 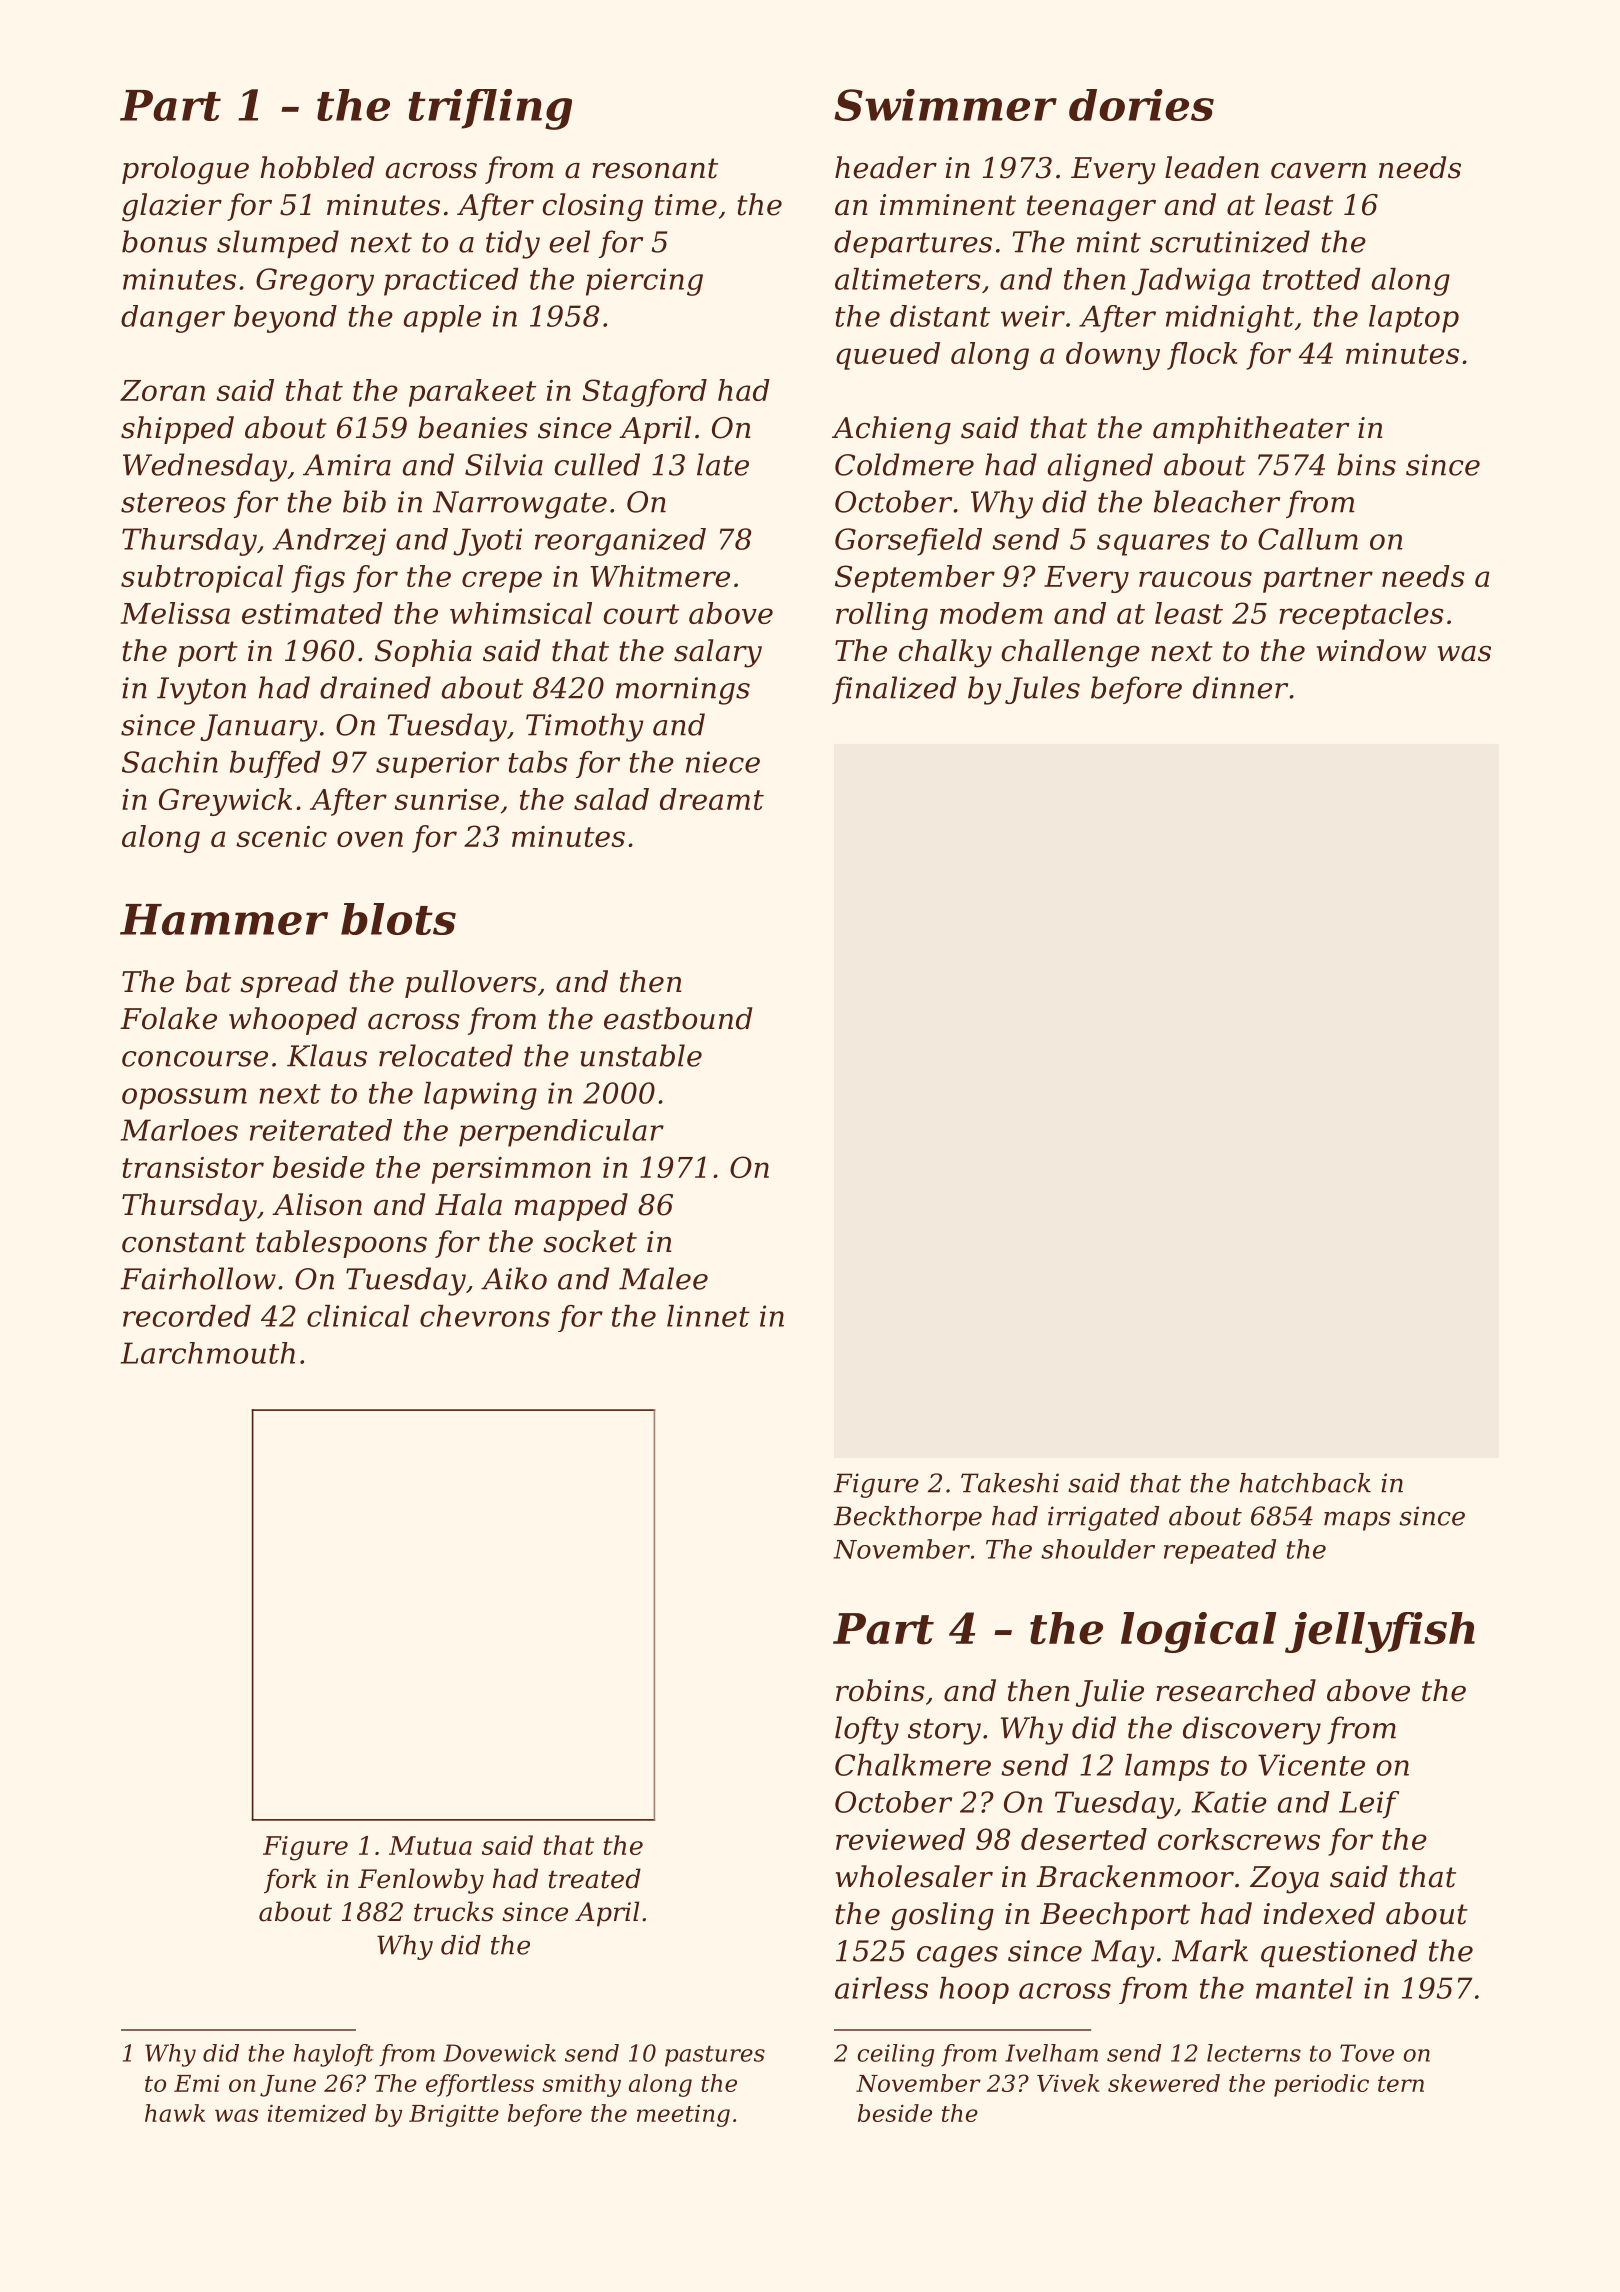 What do you see at coordinates (708, 1316) in the screenshot?
I see `linnet` at bounding box center [708, 1316].
